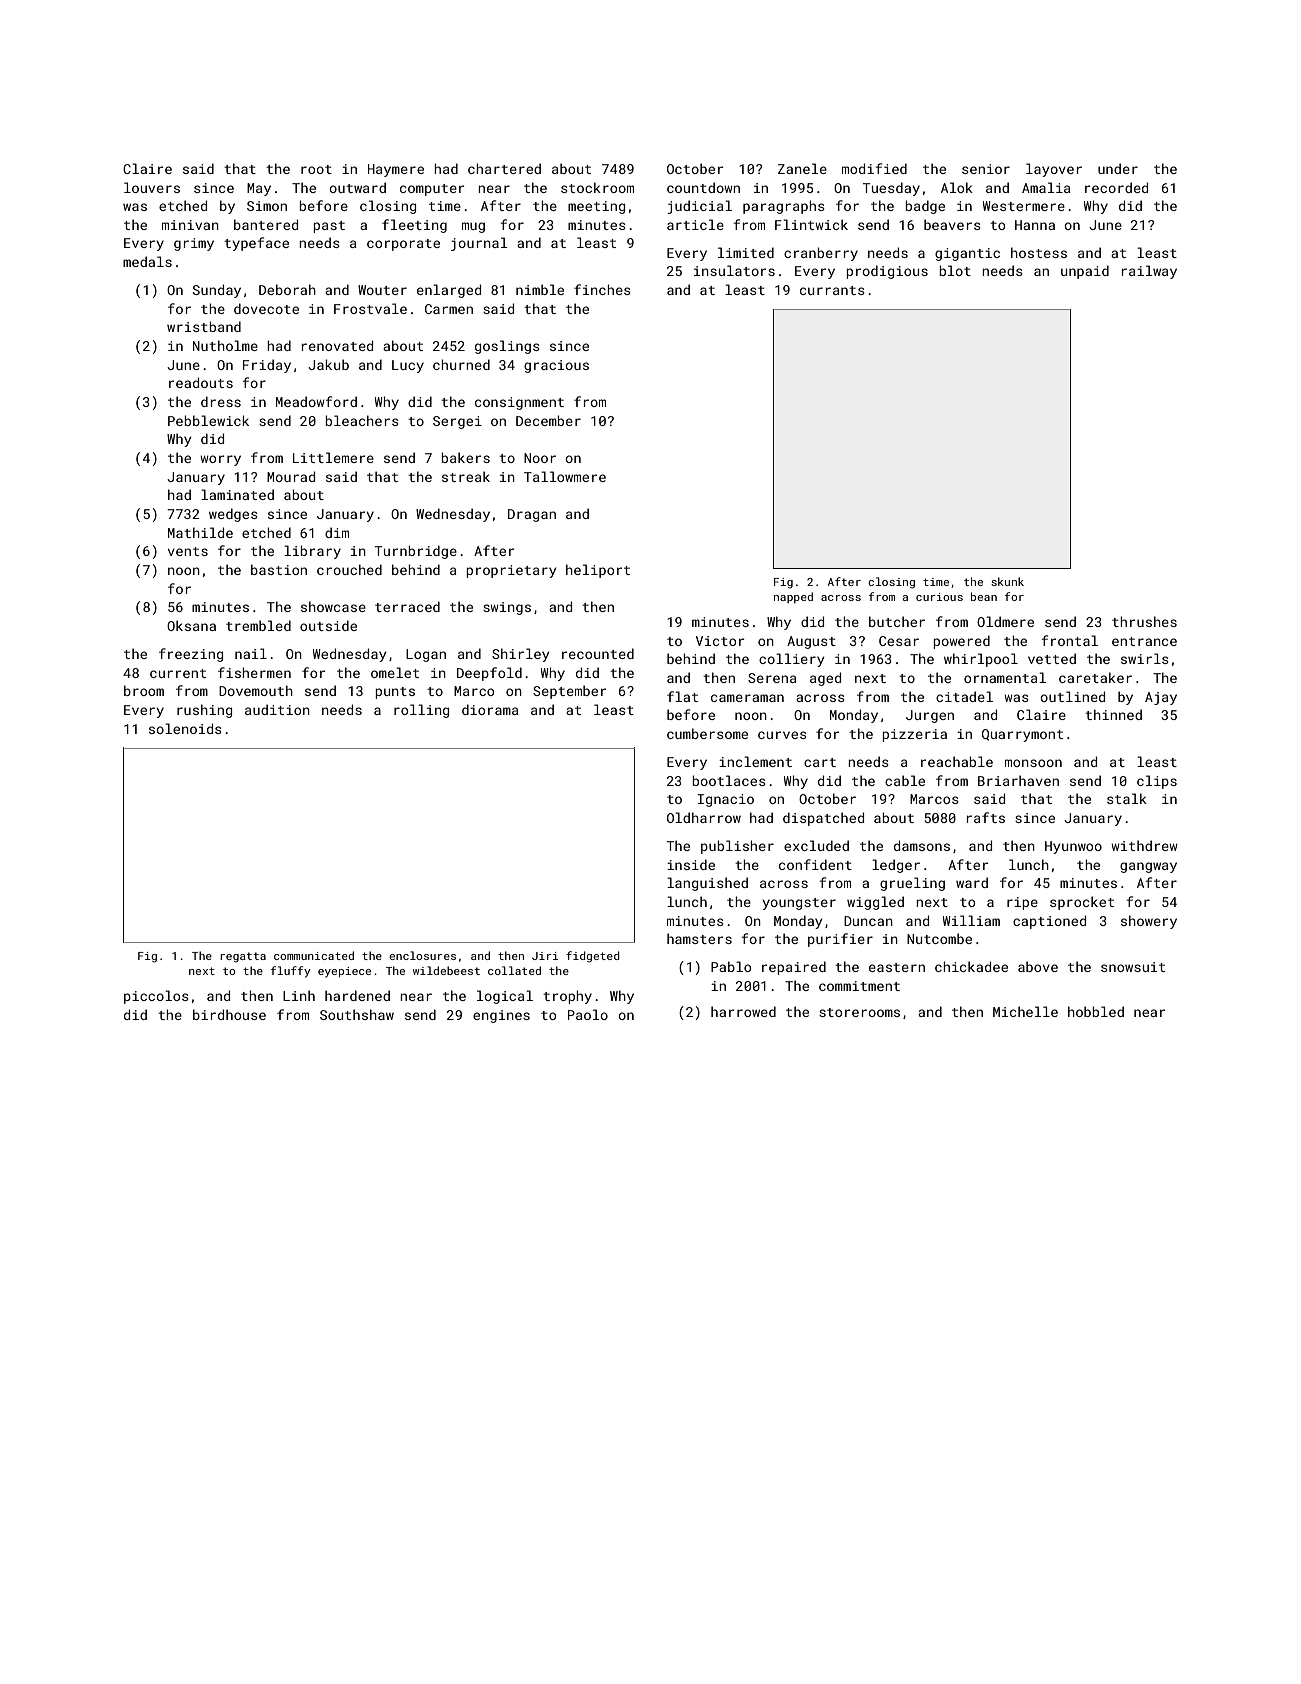 The height and width of the image is (1684, 1301). I want to click on senior, so click(986, 169).
